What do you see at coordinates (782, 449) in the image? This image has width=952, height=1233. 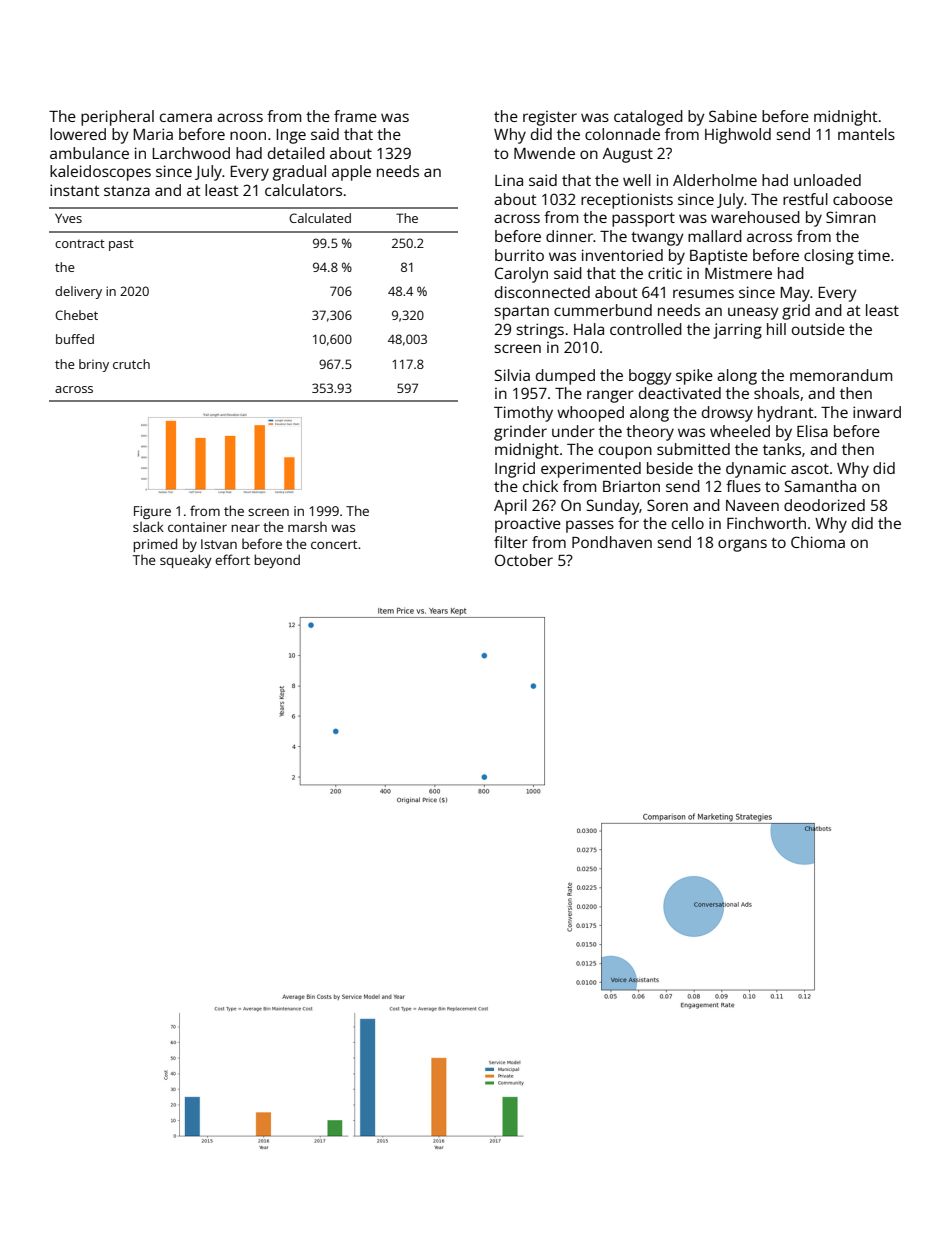 I see `tanks` at bounding box center [782, 449].
